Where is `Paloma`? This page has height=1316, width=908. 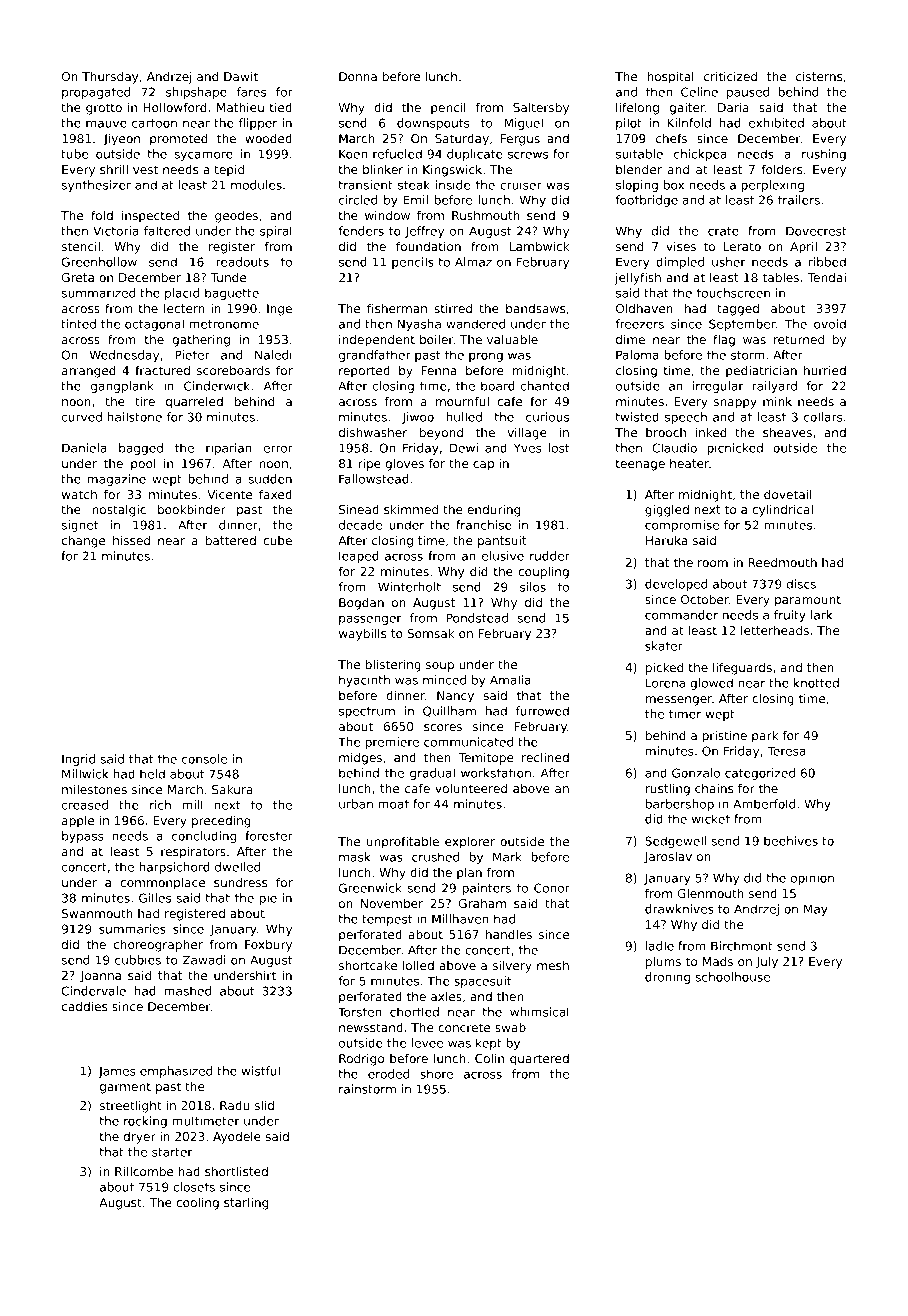
Paloma is located at coordinates (637, 355).
